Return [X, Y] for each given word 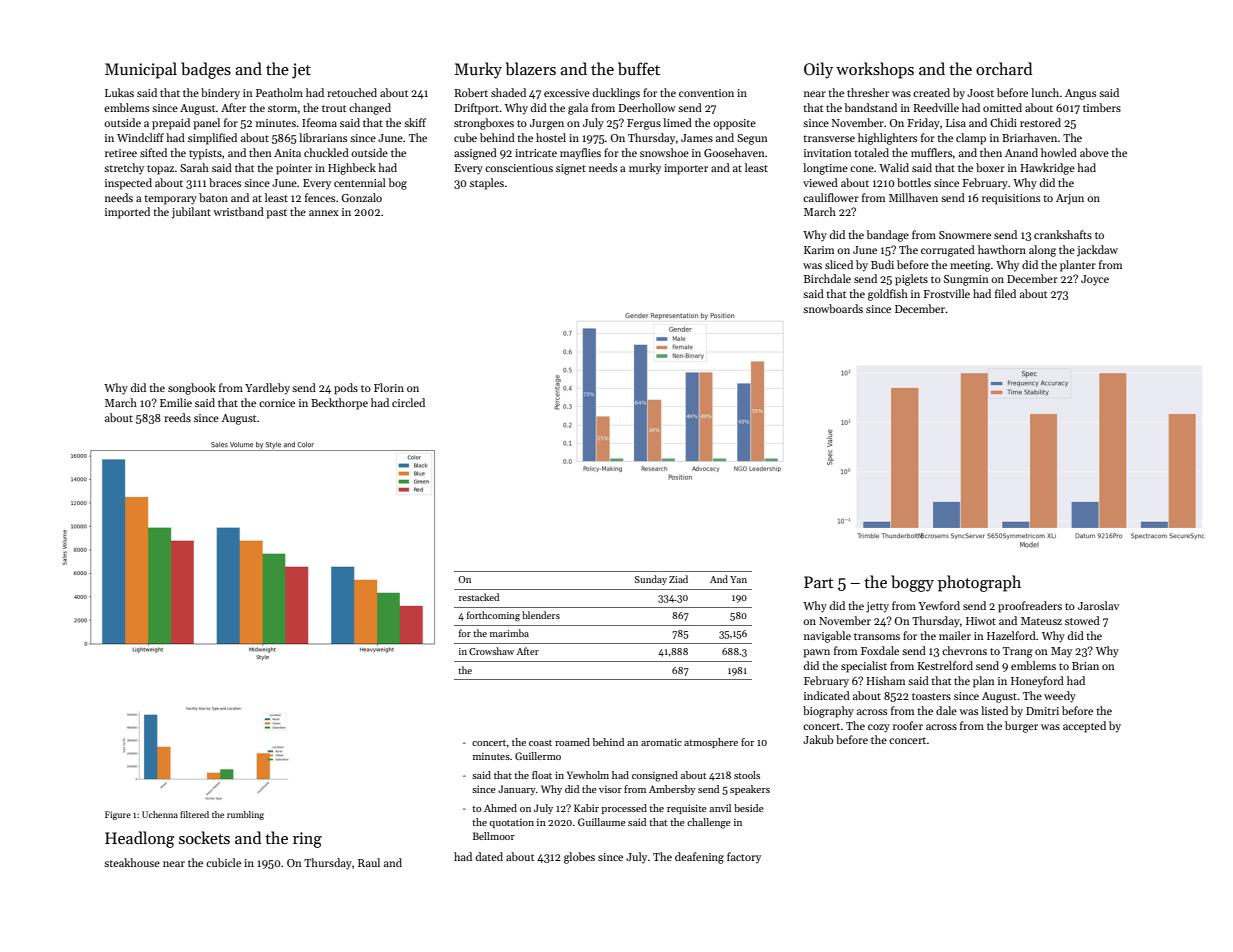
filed [1005, 293]
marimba [509, 633]
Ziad [678, 579]
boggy [912, 583]
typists [205, 154]
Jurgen [547, 124]
